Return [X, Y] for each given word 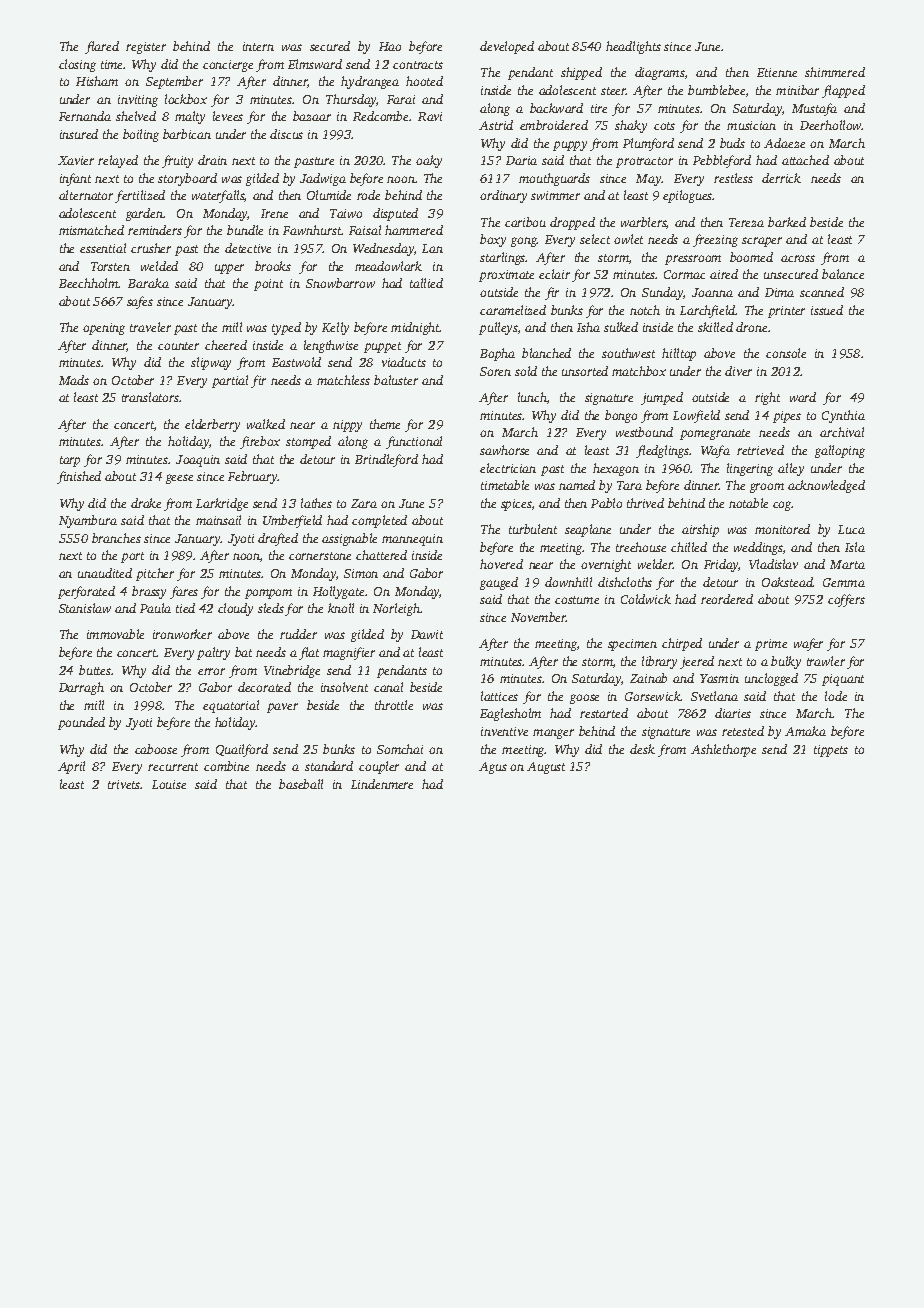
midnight [415, 328]
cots [664, 126]
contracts [418, 65]
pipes [787, 417]
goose [584, 699]
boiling [141, 135]
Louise [169, 784]
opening [104, 329]
